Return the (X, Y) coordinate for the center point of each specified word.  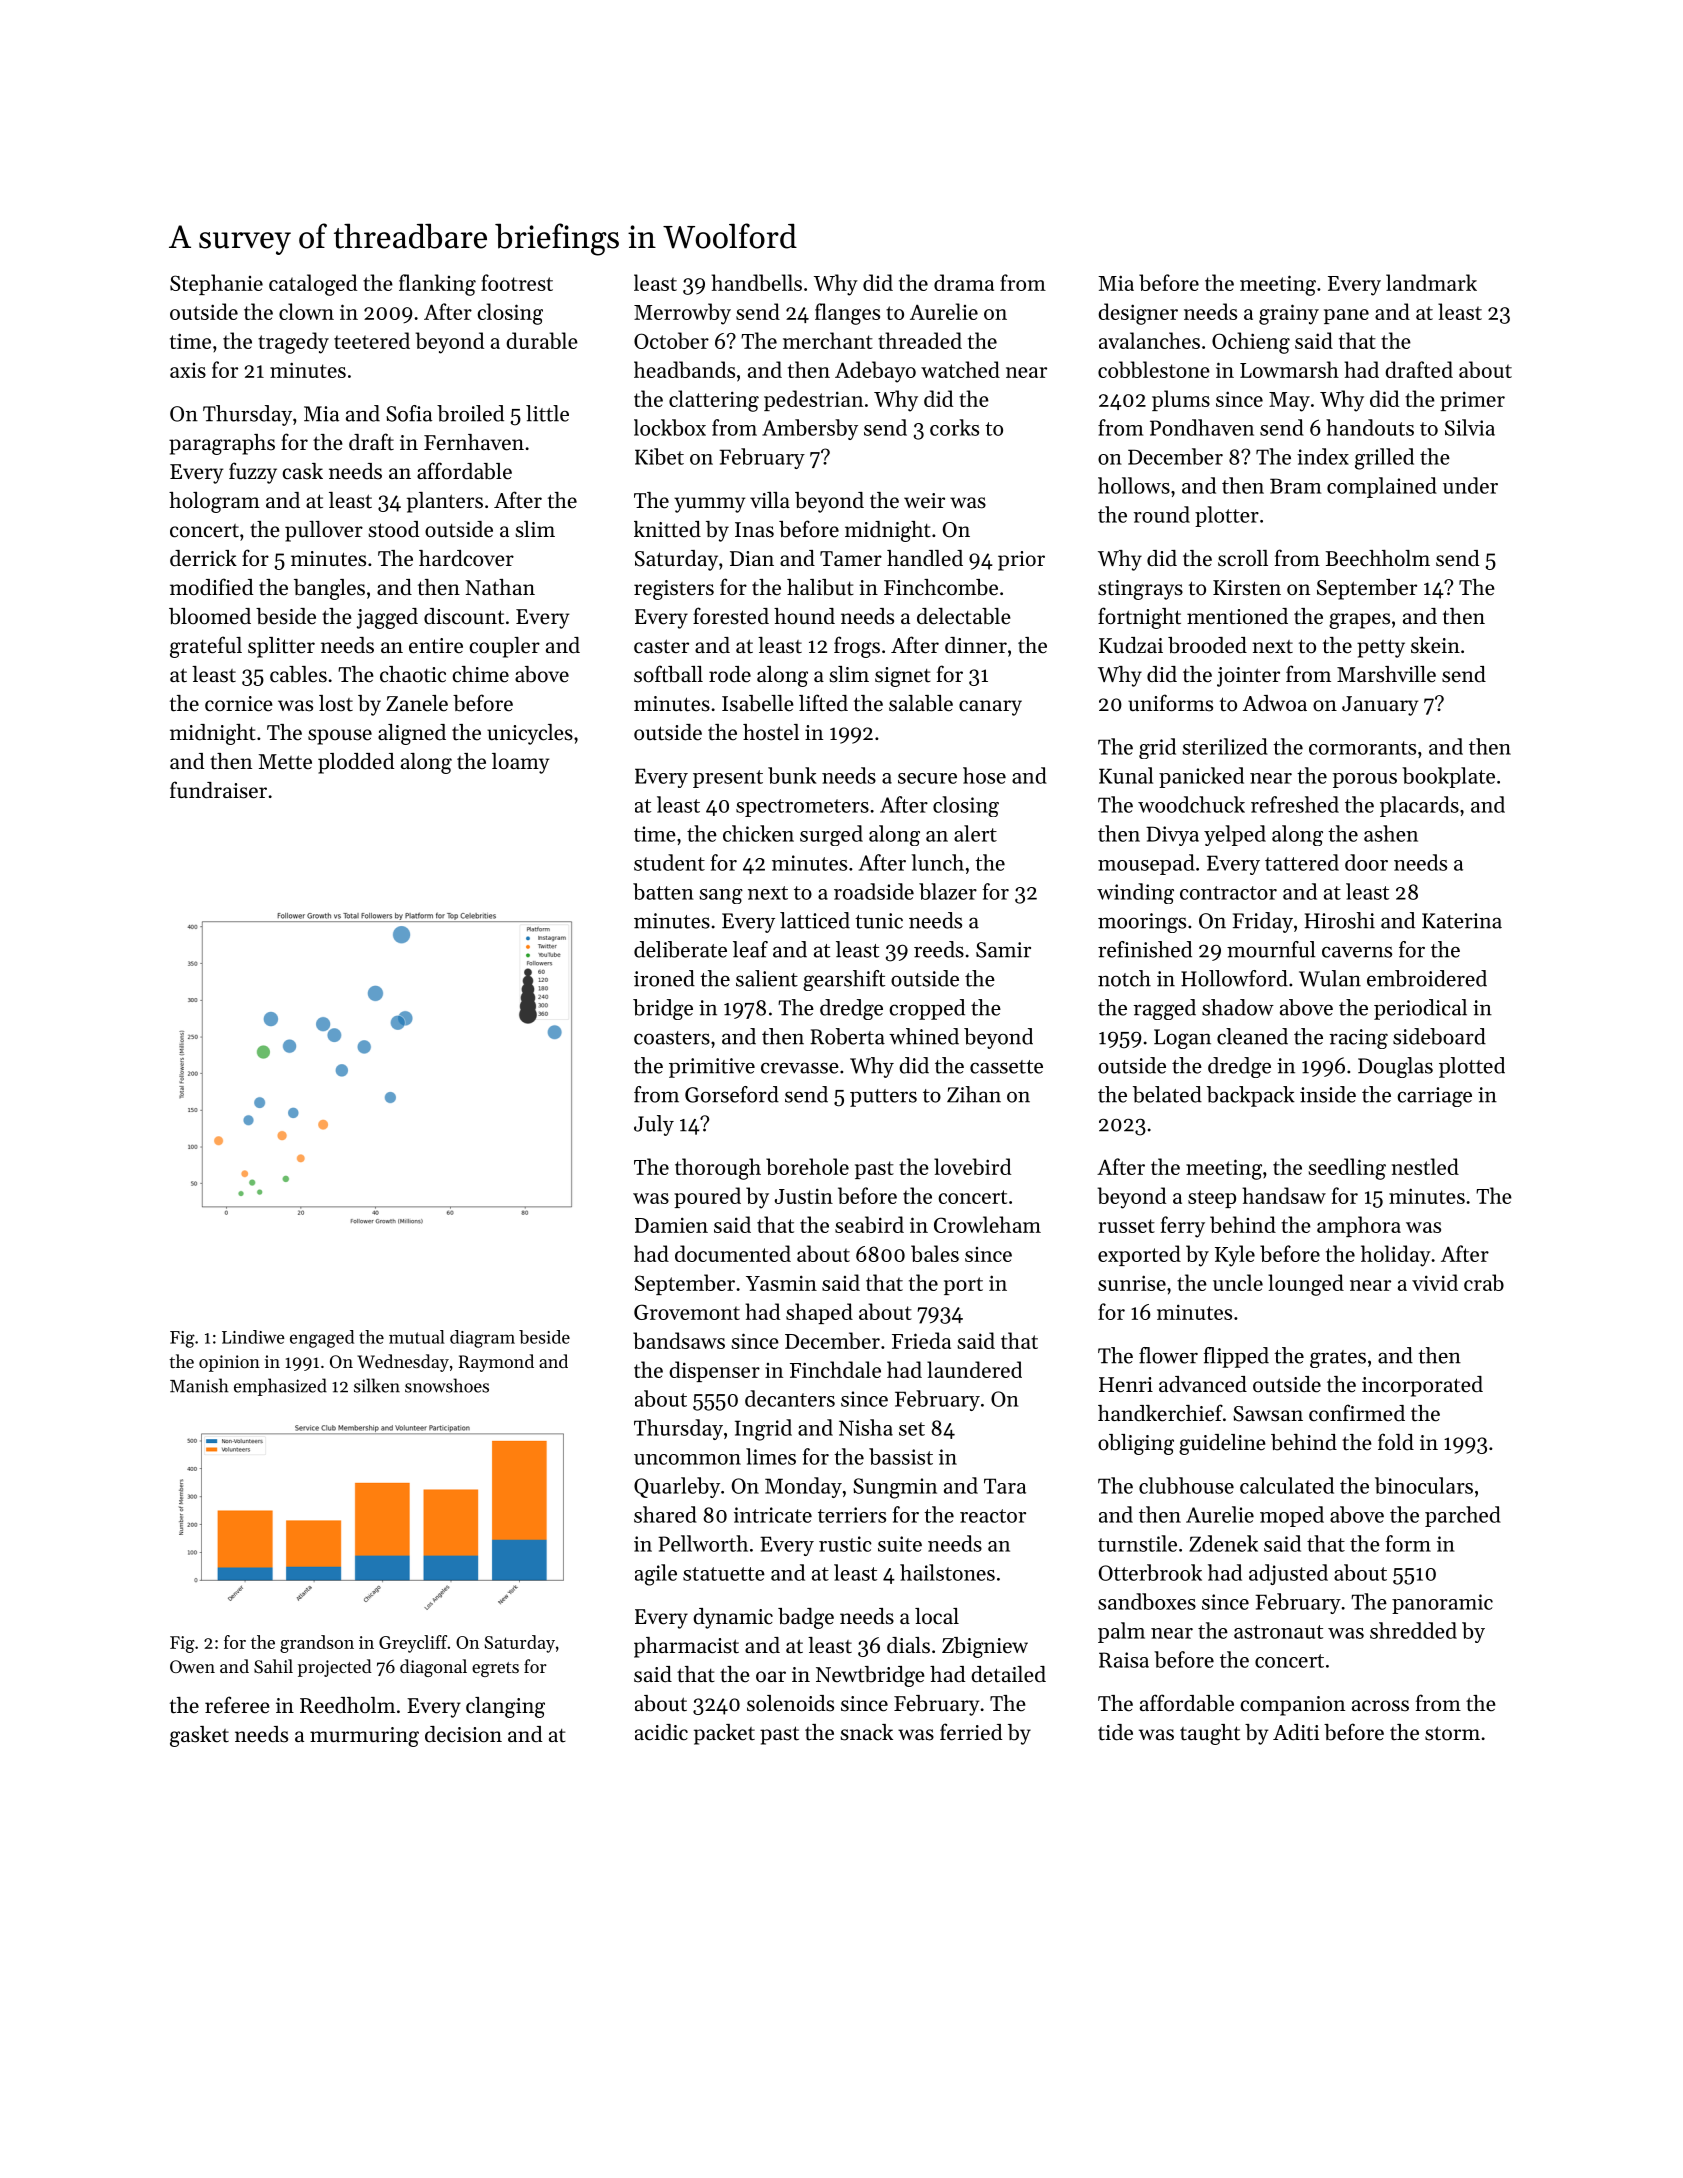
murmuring (364, 1737)
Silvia (1470, 427)
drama (964, 282)
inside (1328, 1094)
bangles (329, 589)
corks (954, 427)
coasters (672, 1038)
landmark (1431, 282)
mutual (417, 1337)
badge (806, 1618)
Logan (1182, 1039)
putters (883, 1098)
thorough (718, 1169)
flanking (437, 285)
